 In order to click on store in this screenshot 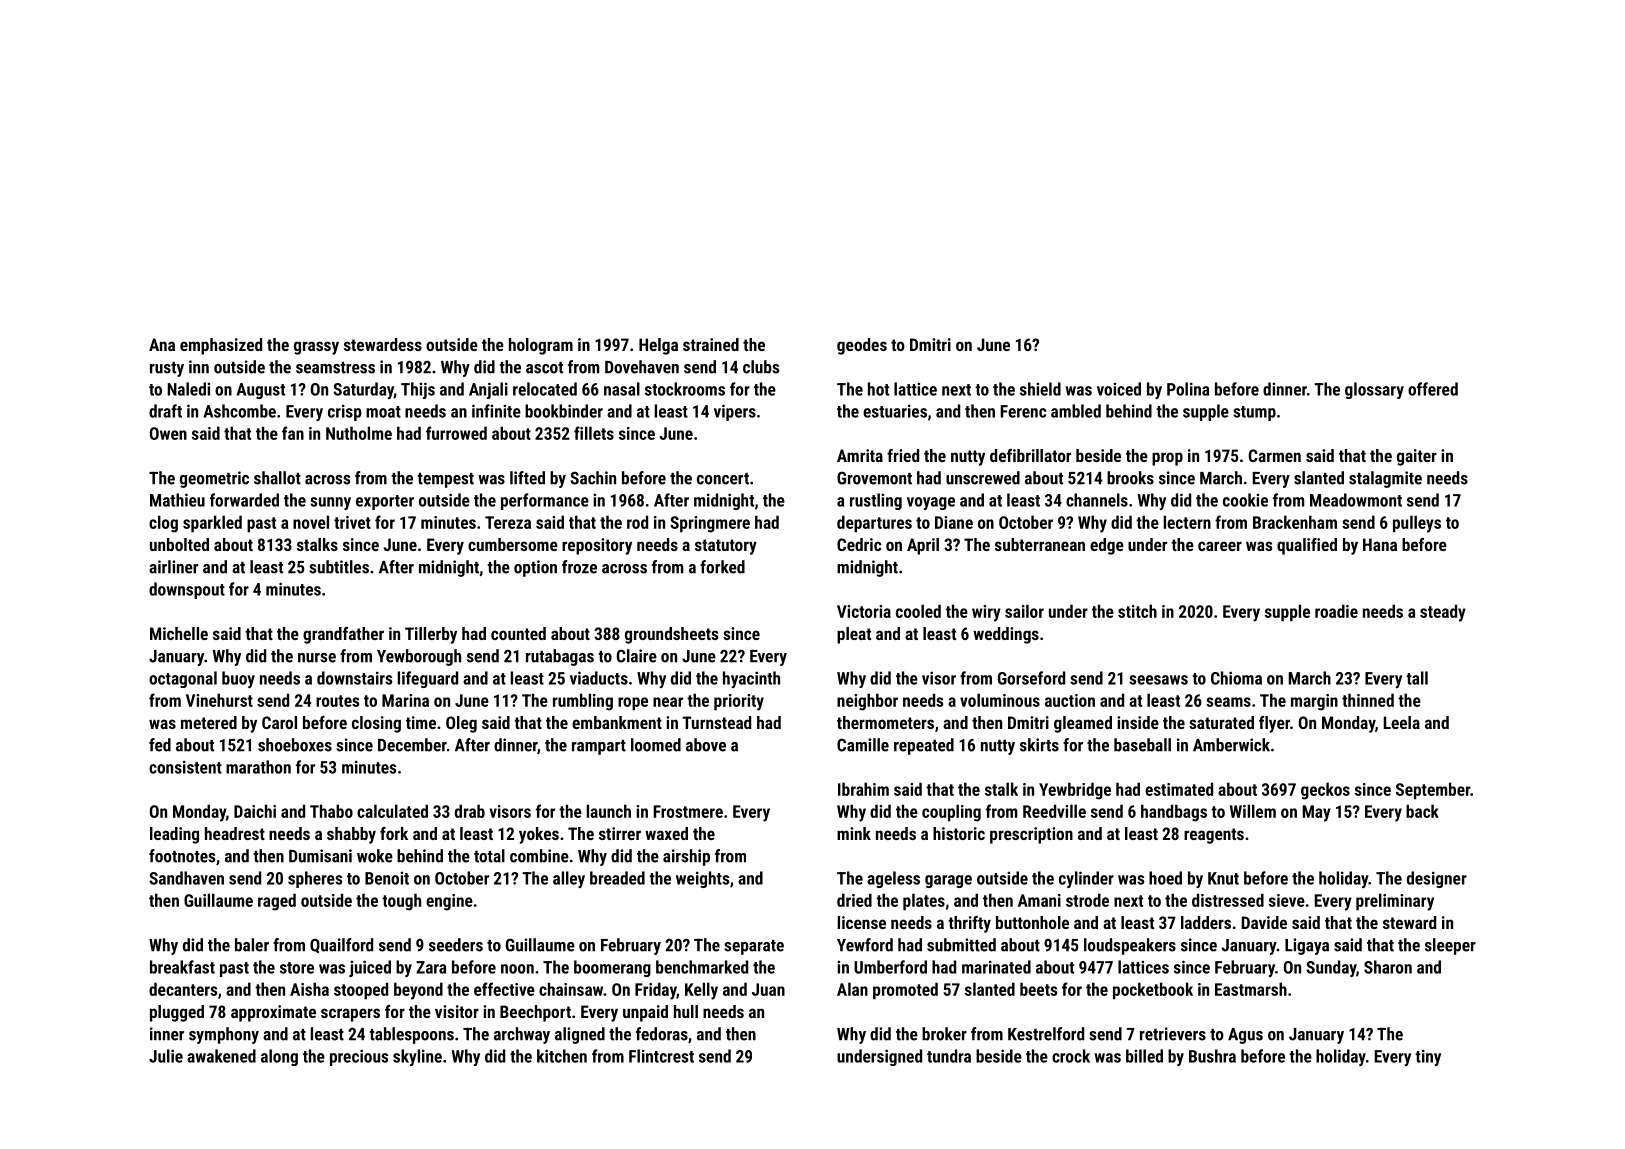, I will do `click(297, 968)`.
